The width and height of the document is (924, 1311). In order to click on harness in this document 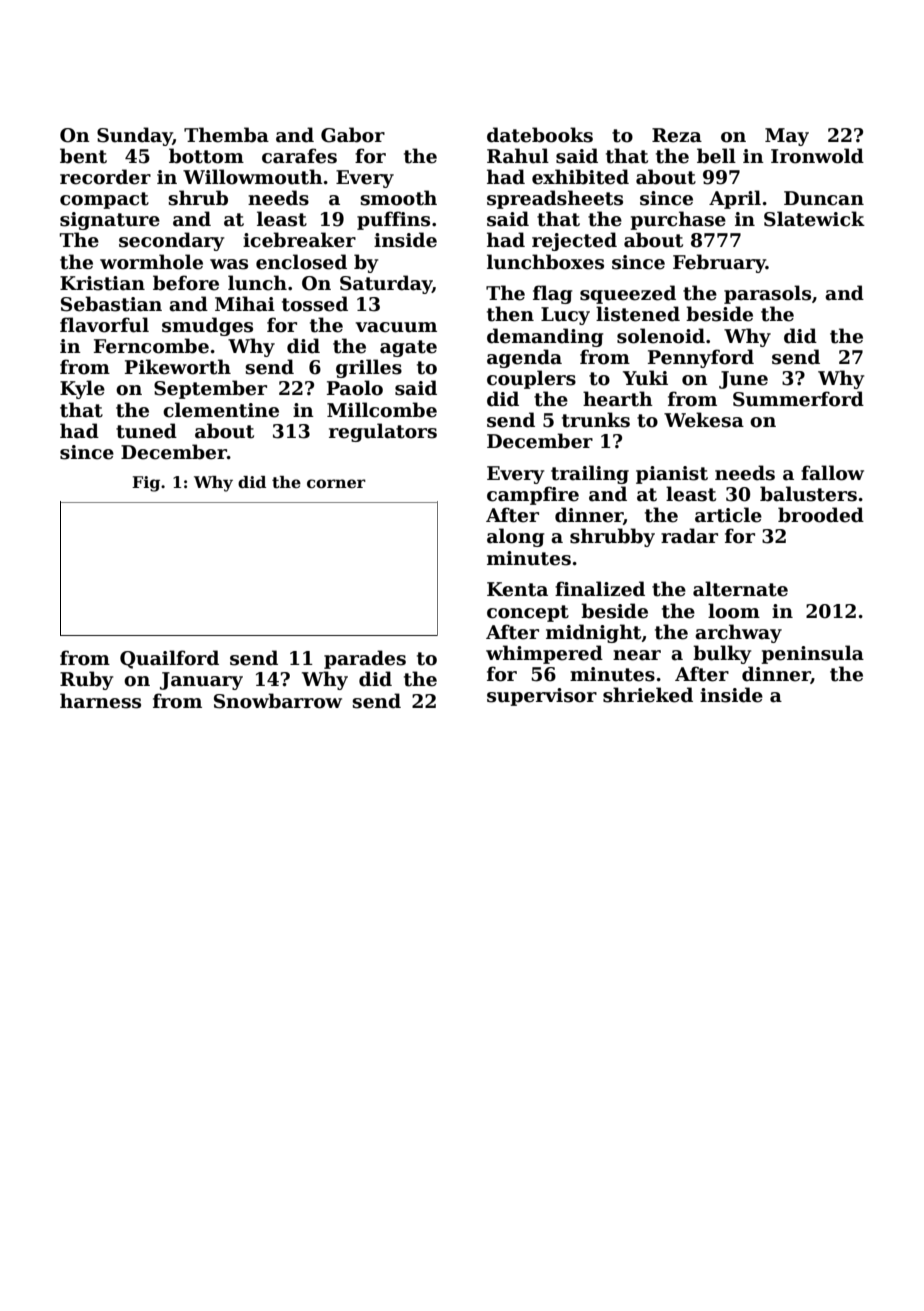, I will do `click(100, 701)`.
